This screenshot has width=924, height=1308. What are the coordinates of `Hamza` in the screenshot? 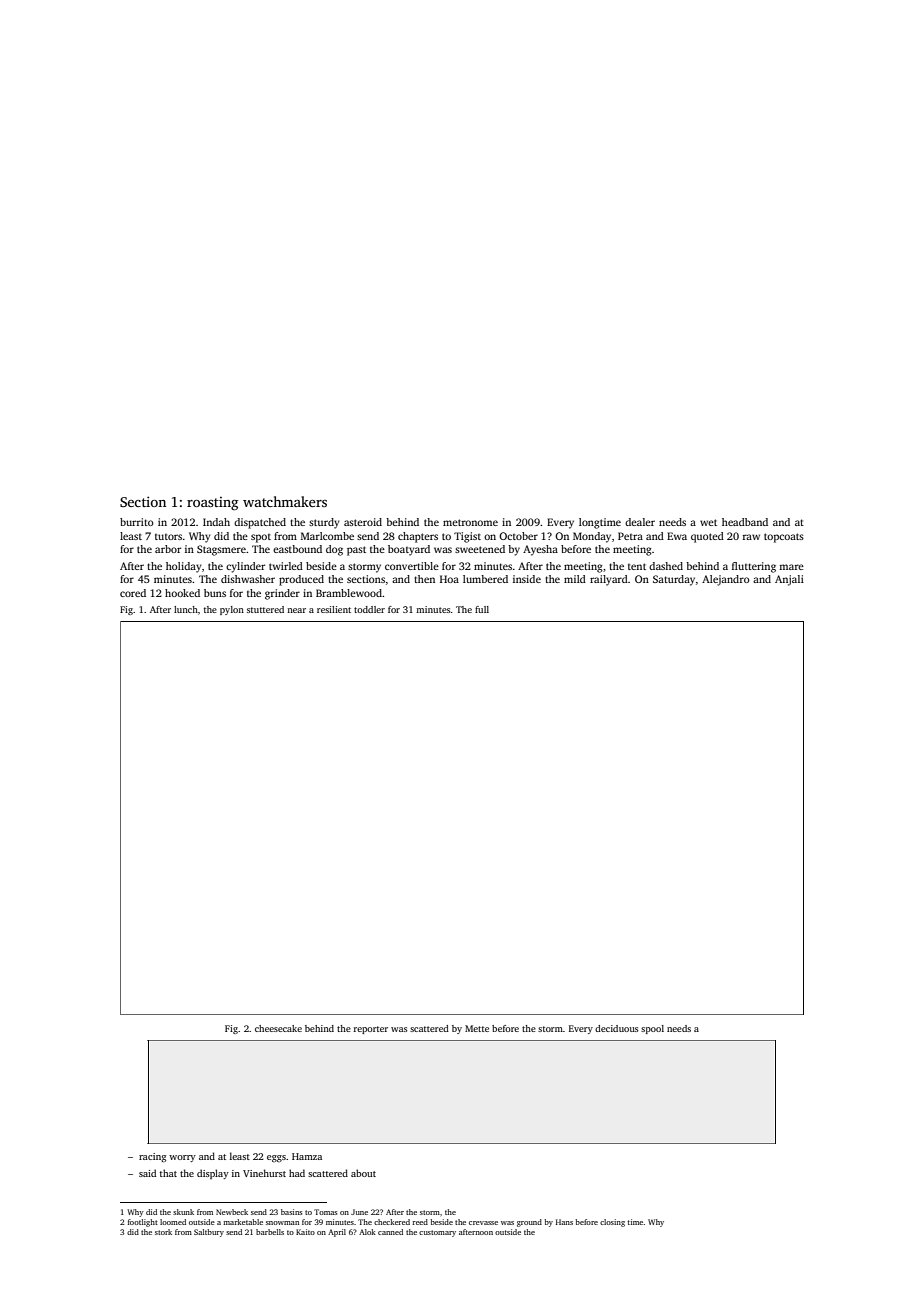 It's located at (307, 1156).
